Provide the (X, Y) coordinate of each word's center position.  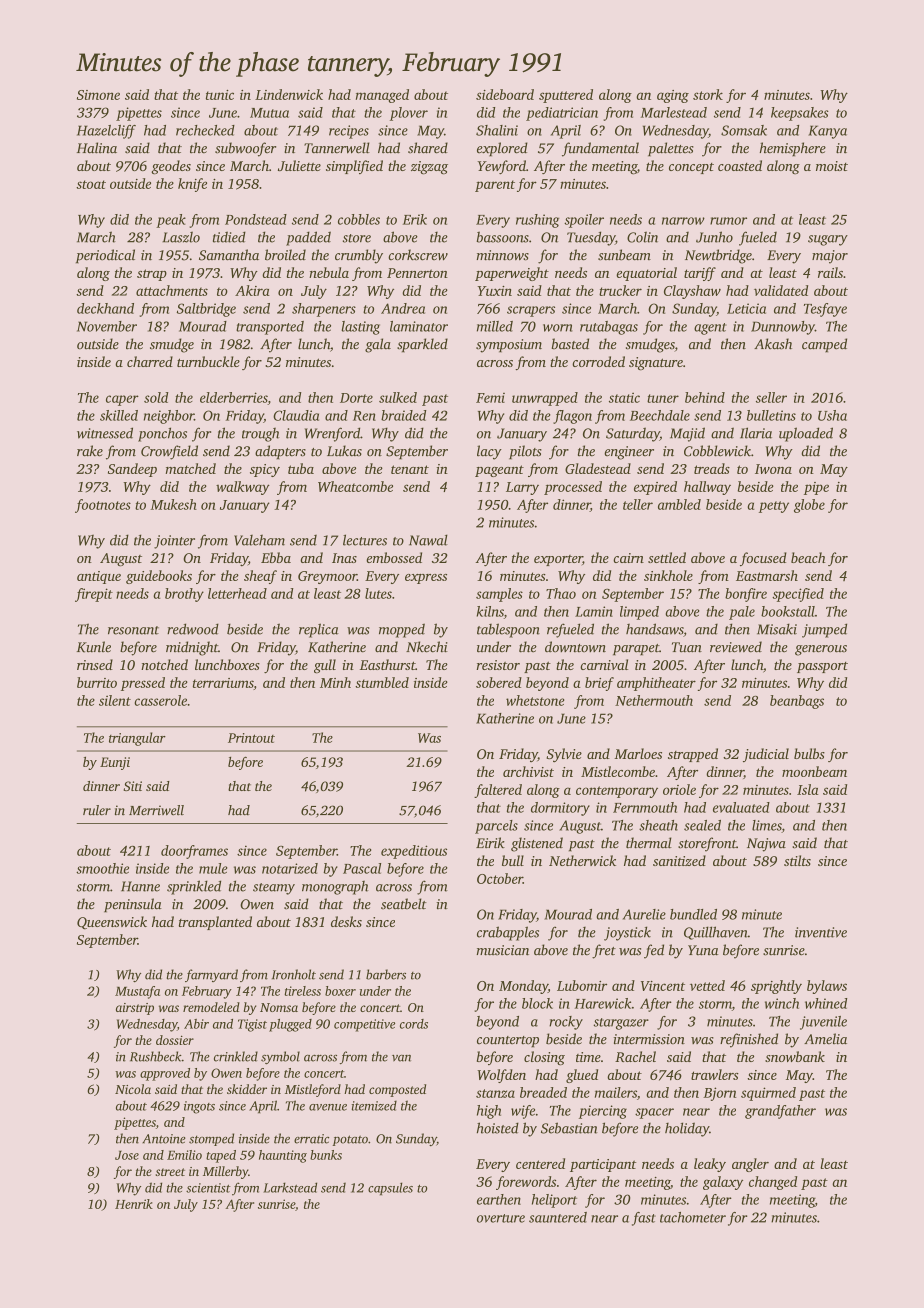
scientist (208, 1188)
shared (428, 148)
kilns (490, 612)
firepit (94, 595)
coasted (740, 165)
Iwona (773, 469)
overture (501, 1218)
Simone (98, 95)
